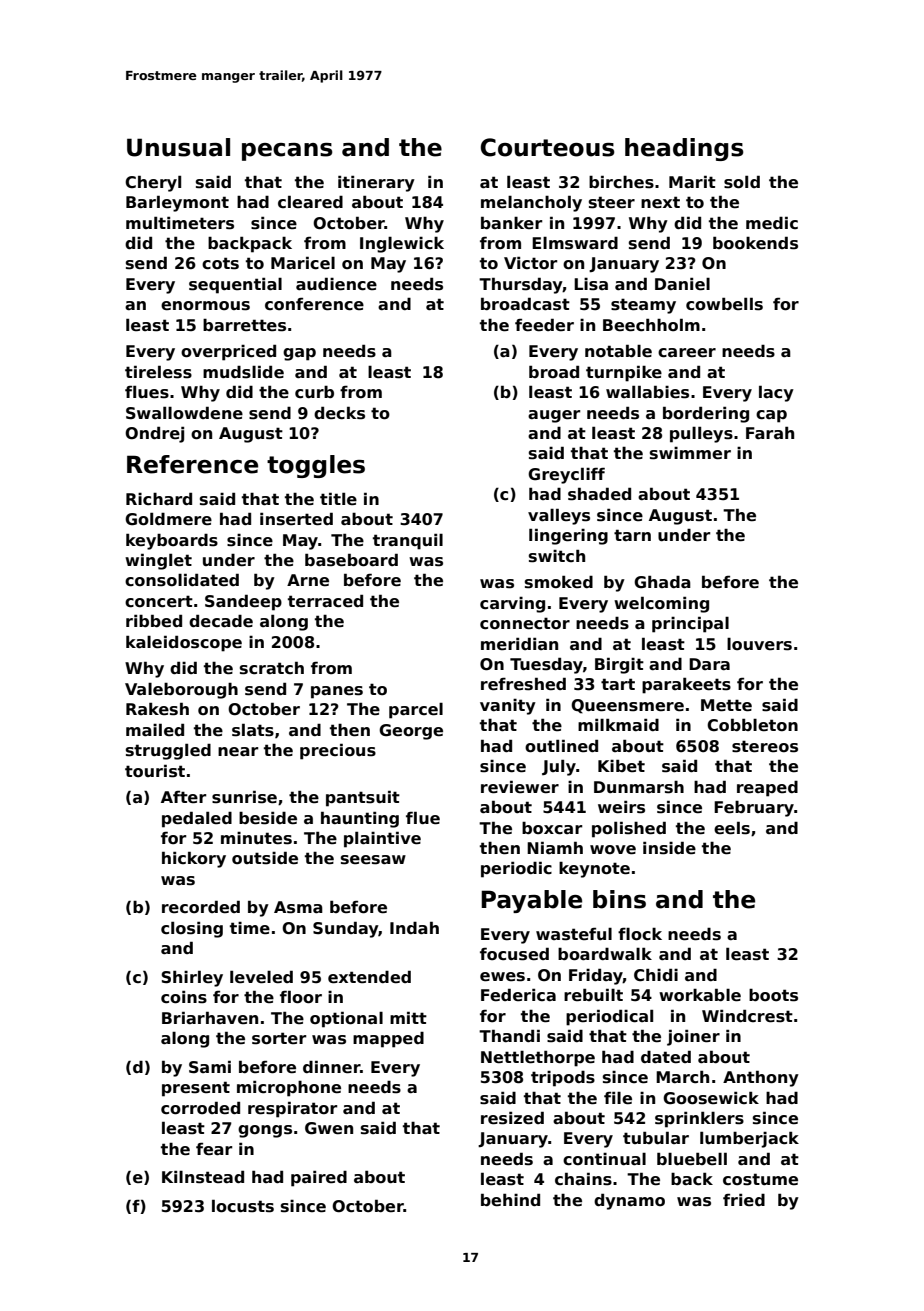  What do you see at coordinates (760, 1179) in the document?
I see `costume` at bounding box center [760, 1179].
